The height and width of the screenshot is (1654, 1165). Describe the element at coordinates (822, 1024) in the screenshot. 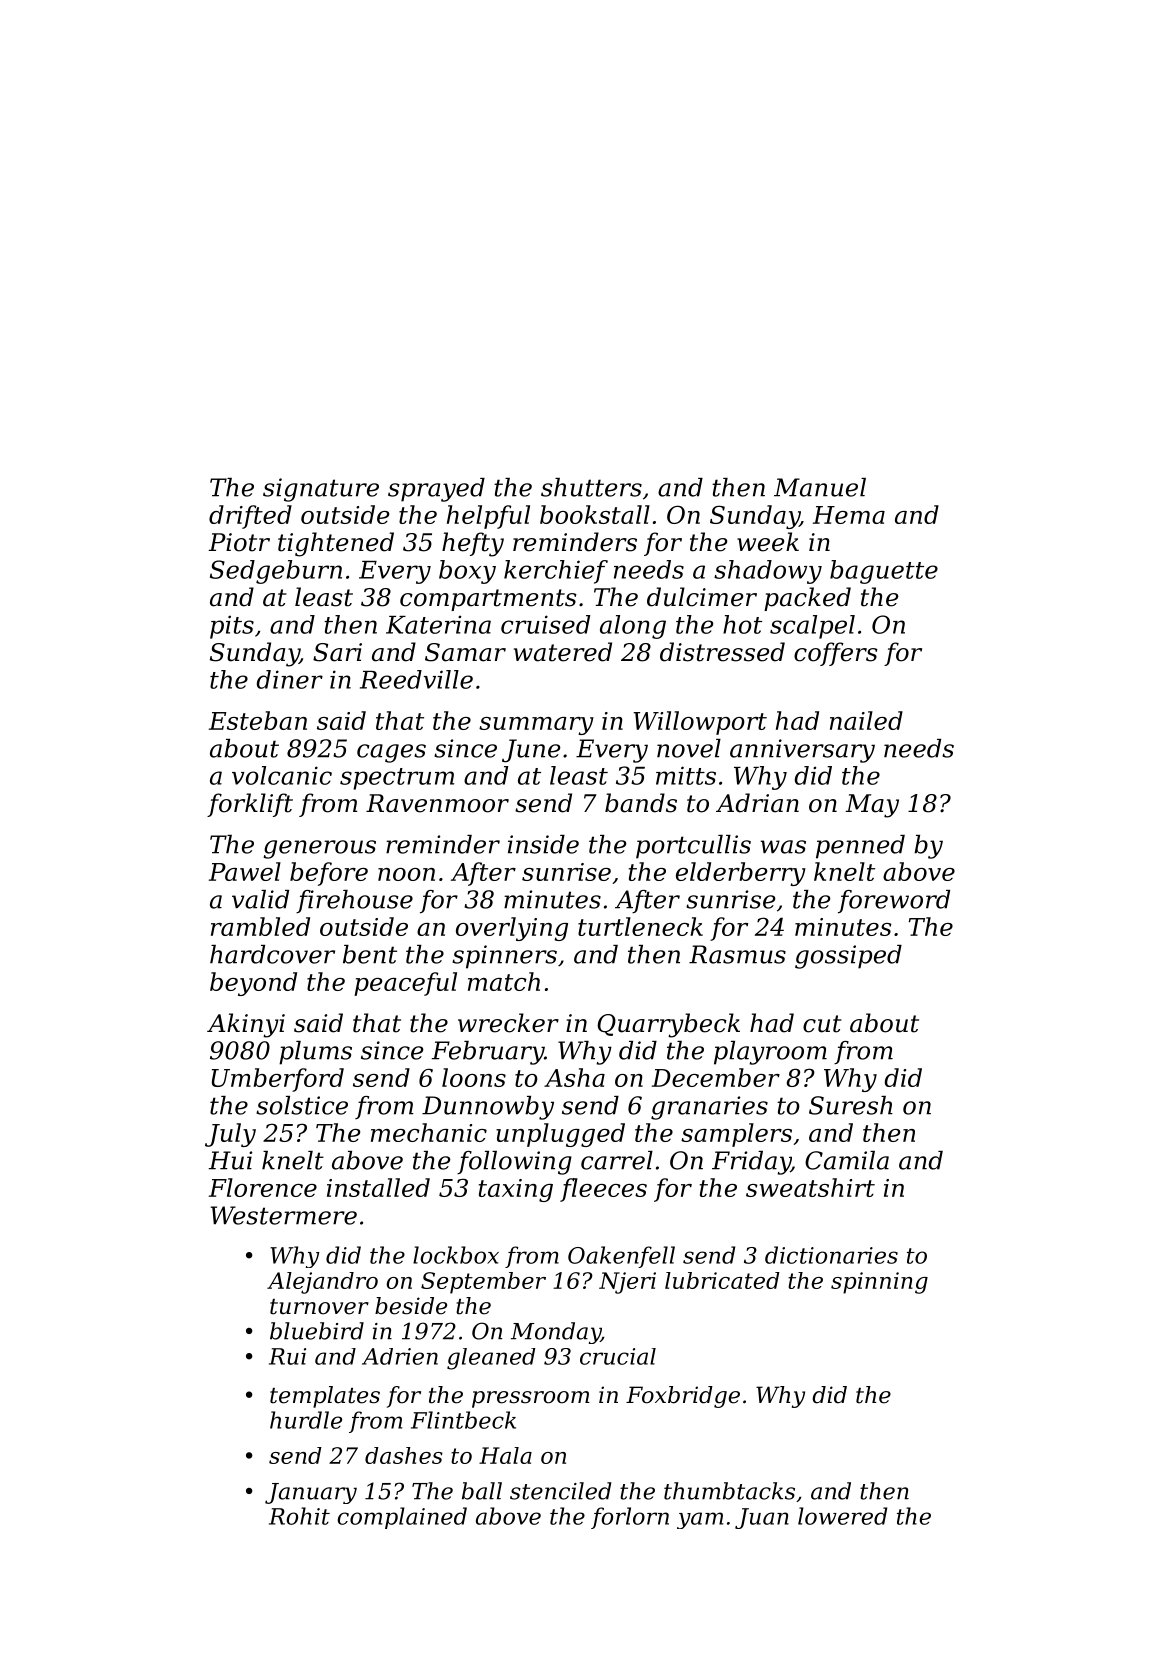

I see `cut` at that location.
